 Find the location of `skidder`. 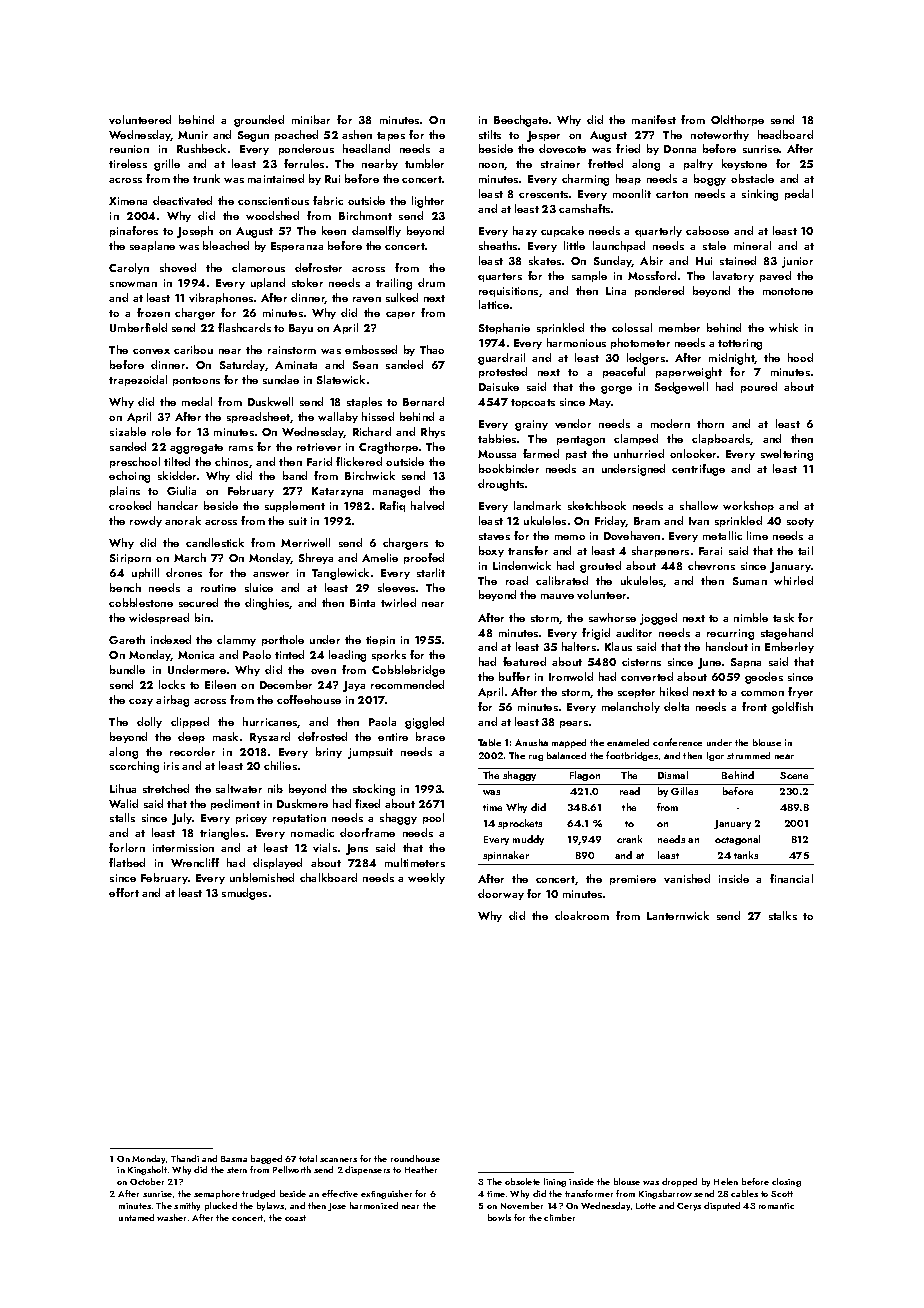

skidder is located at coordinates (177, 475).
